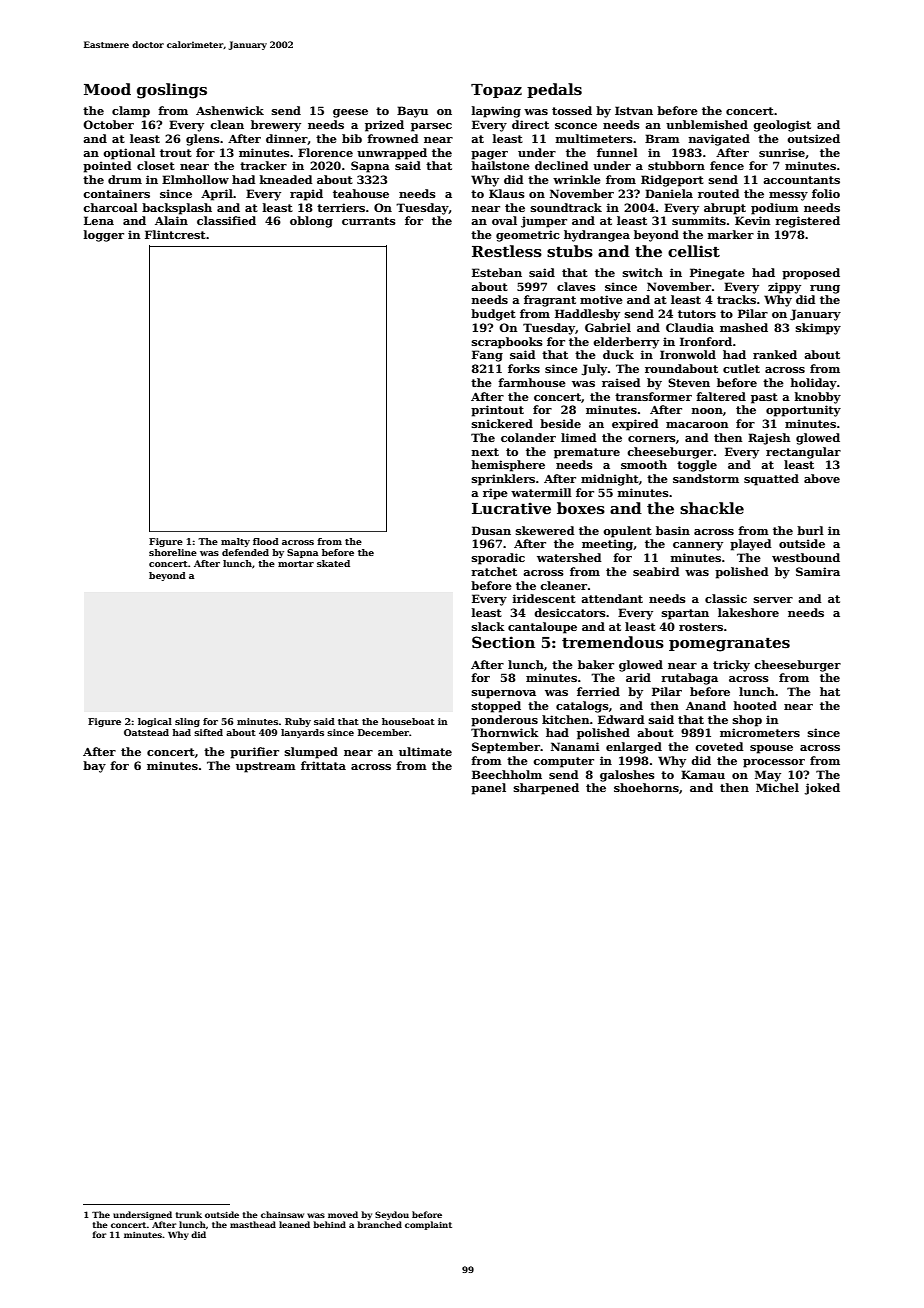  I want to click on Flintcrest, so click(175, 234).
